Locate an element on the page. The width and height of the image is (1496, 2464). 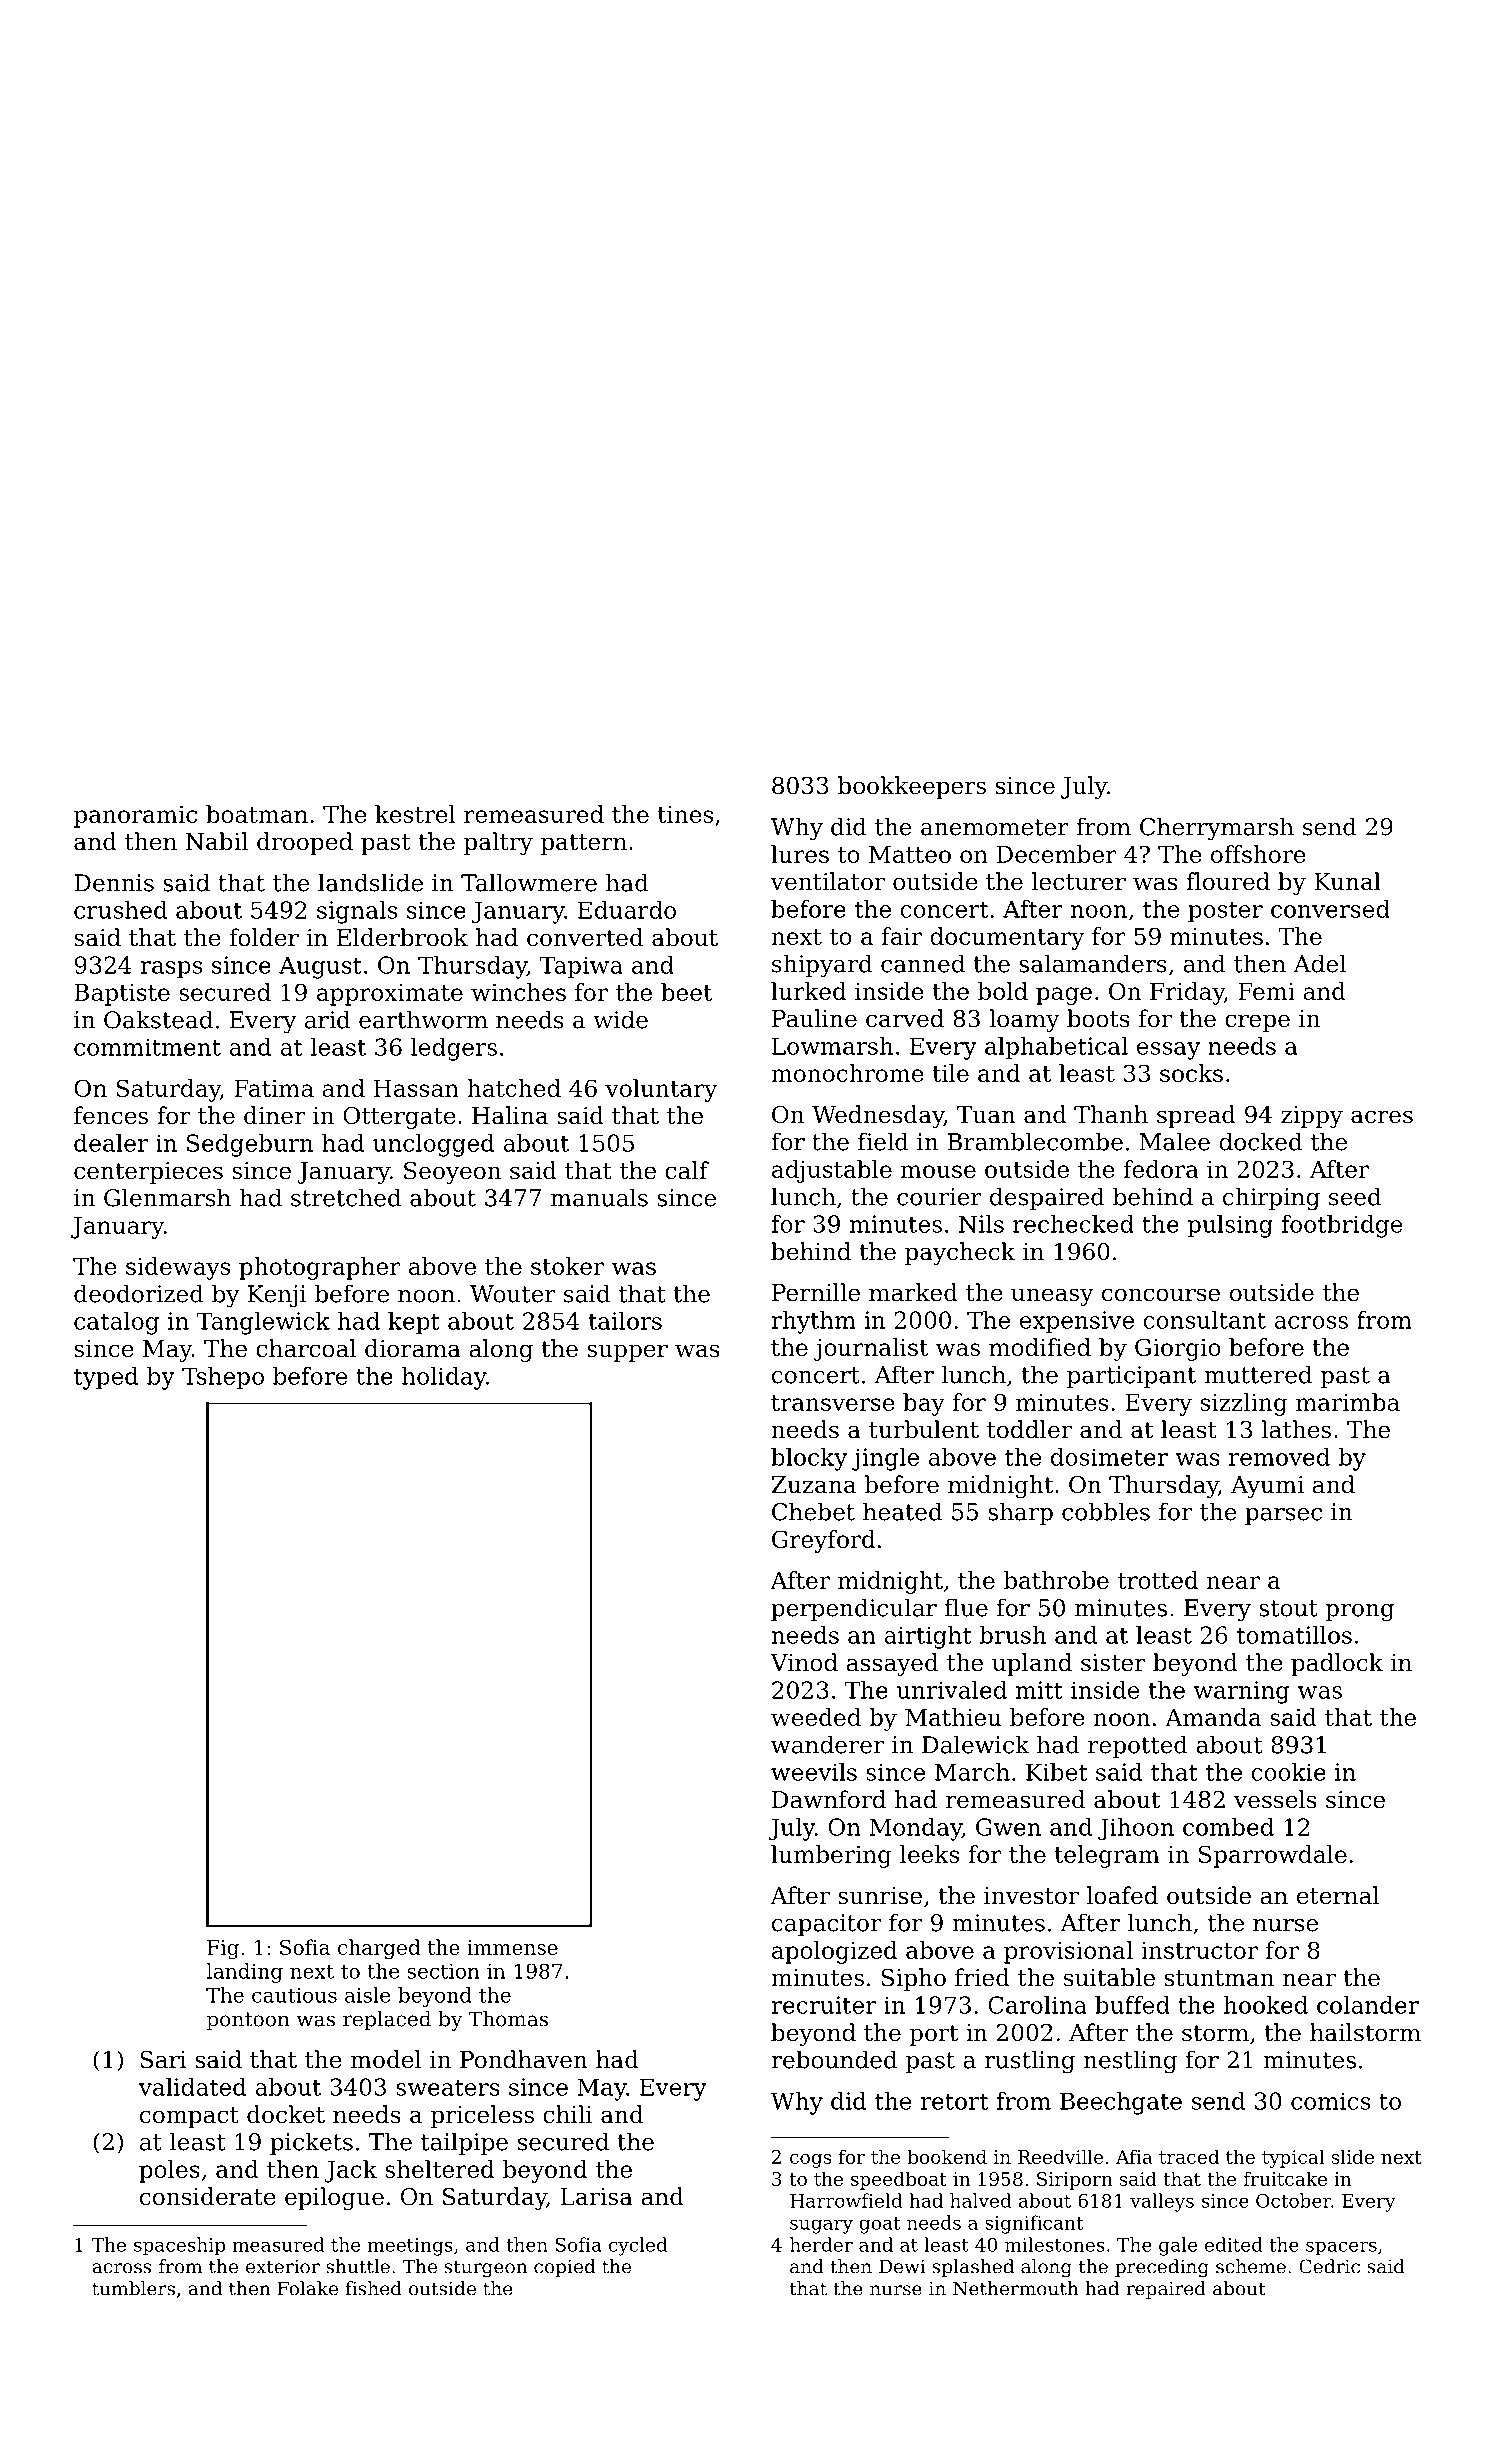
bookkeepers is located at coordinates (912, 787).
